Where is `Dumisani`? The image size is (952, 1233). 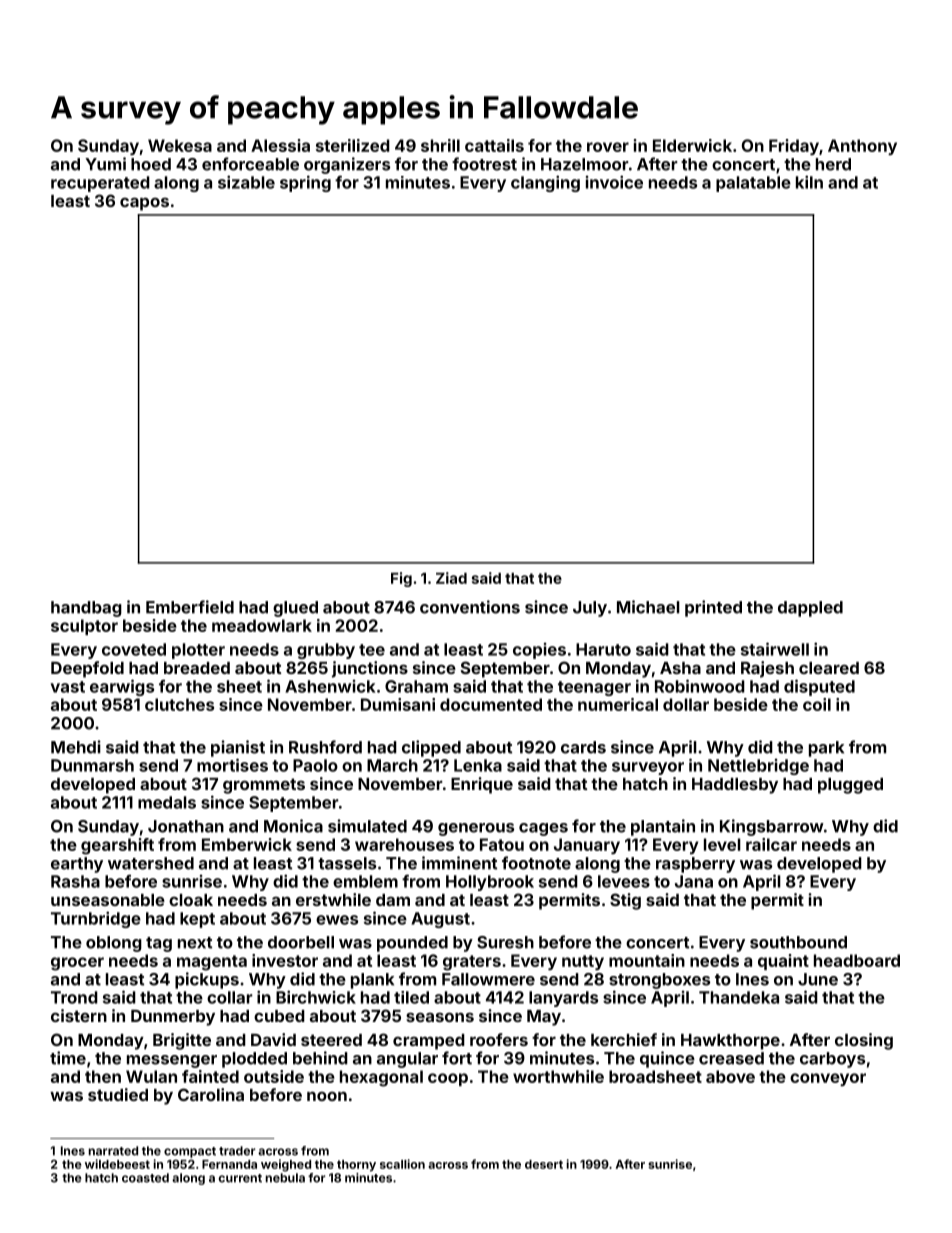 Dumisani is located at coordinates (398, 704).
